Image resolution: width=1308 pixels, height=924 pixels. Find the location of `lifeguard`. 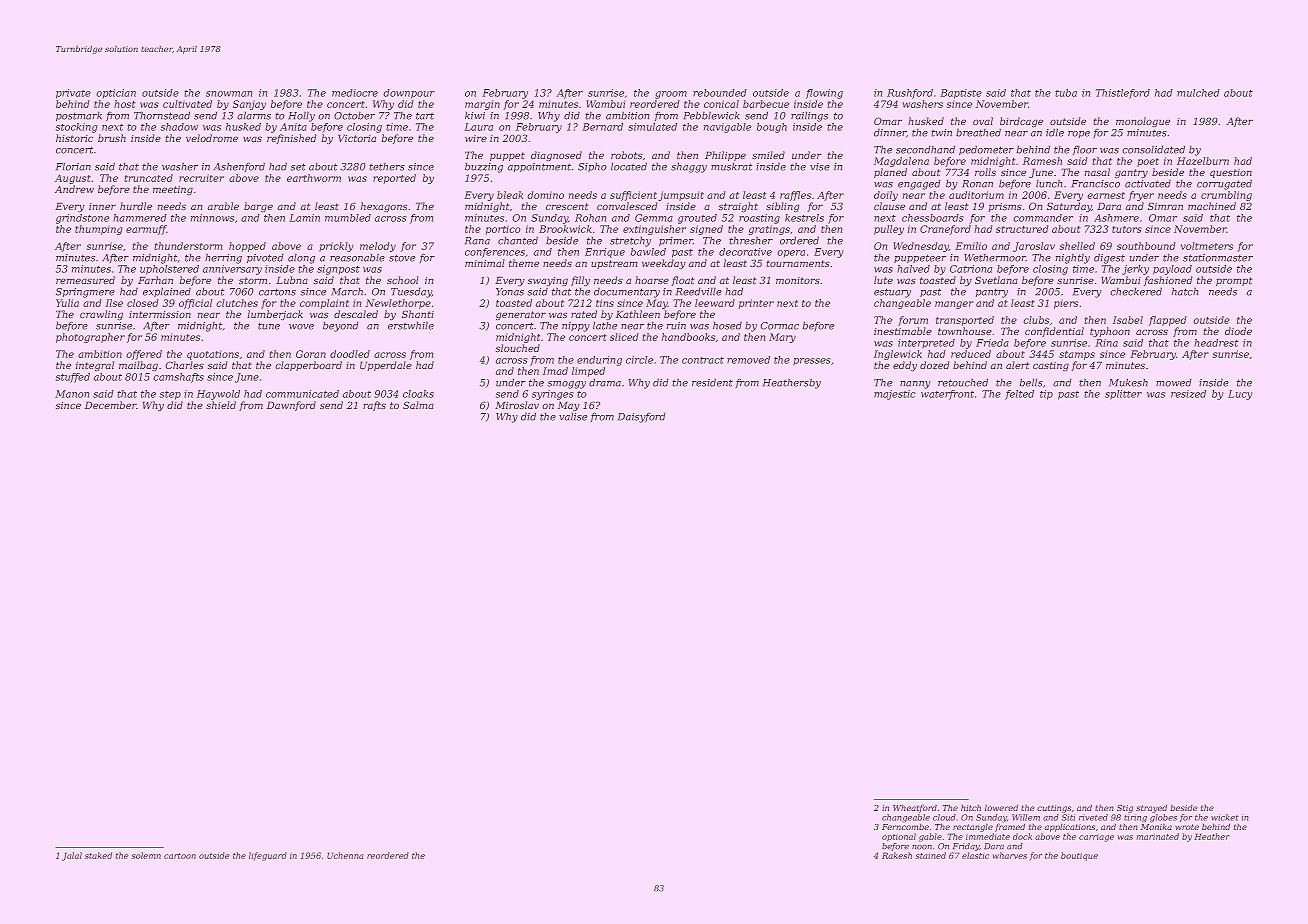

lifeguard is located at coordinates (268, 856).
